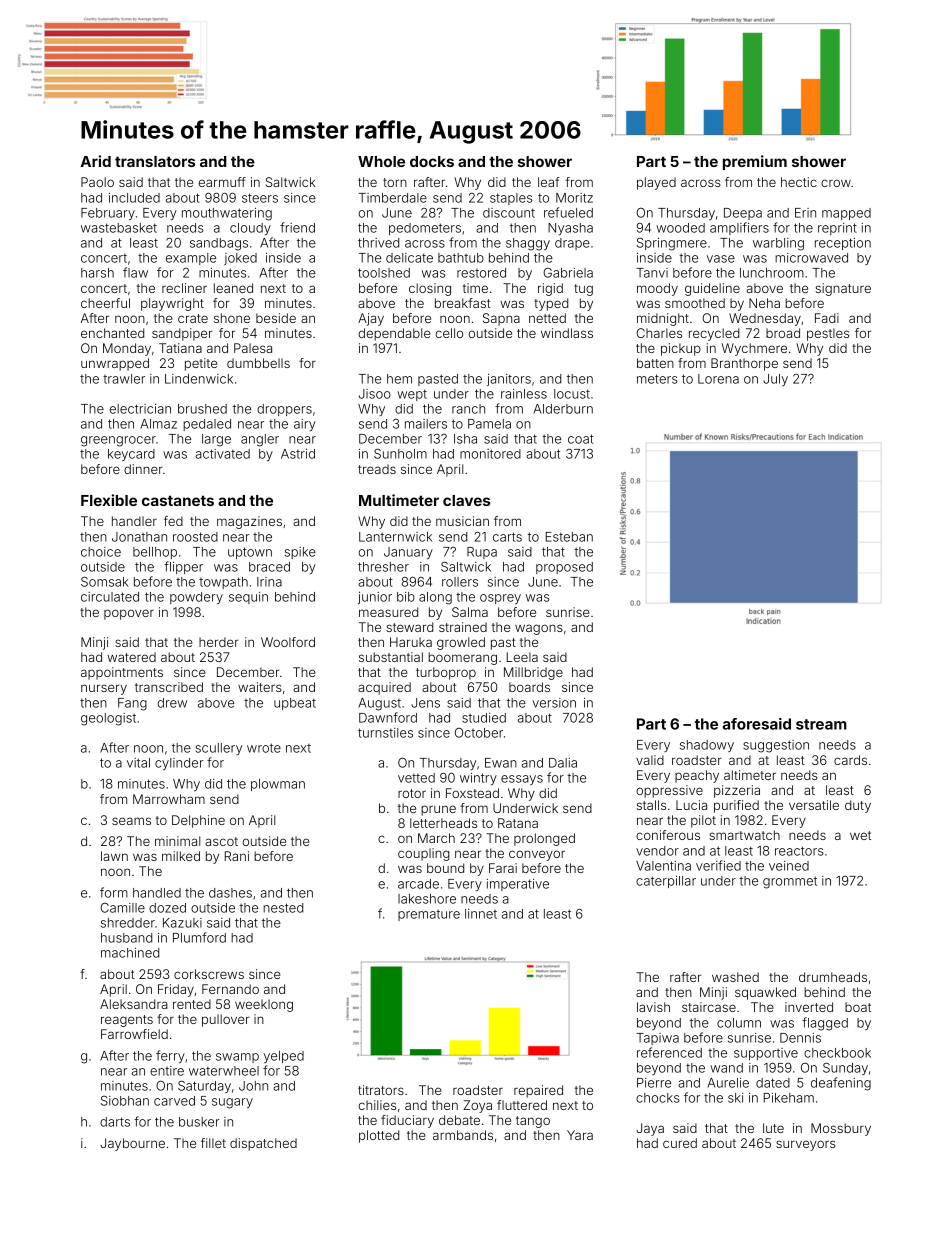 The height and width of the screenshot is (1233, 952). Describe the element at coordinates (569, 537) in the screenshot. I see `Esteban` at that location.
